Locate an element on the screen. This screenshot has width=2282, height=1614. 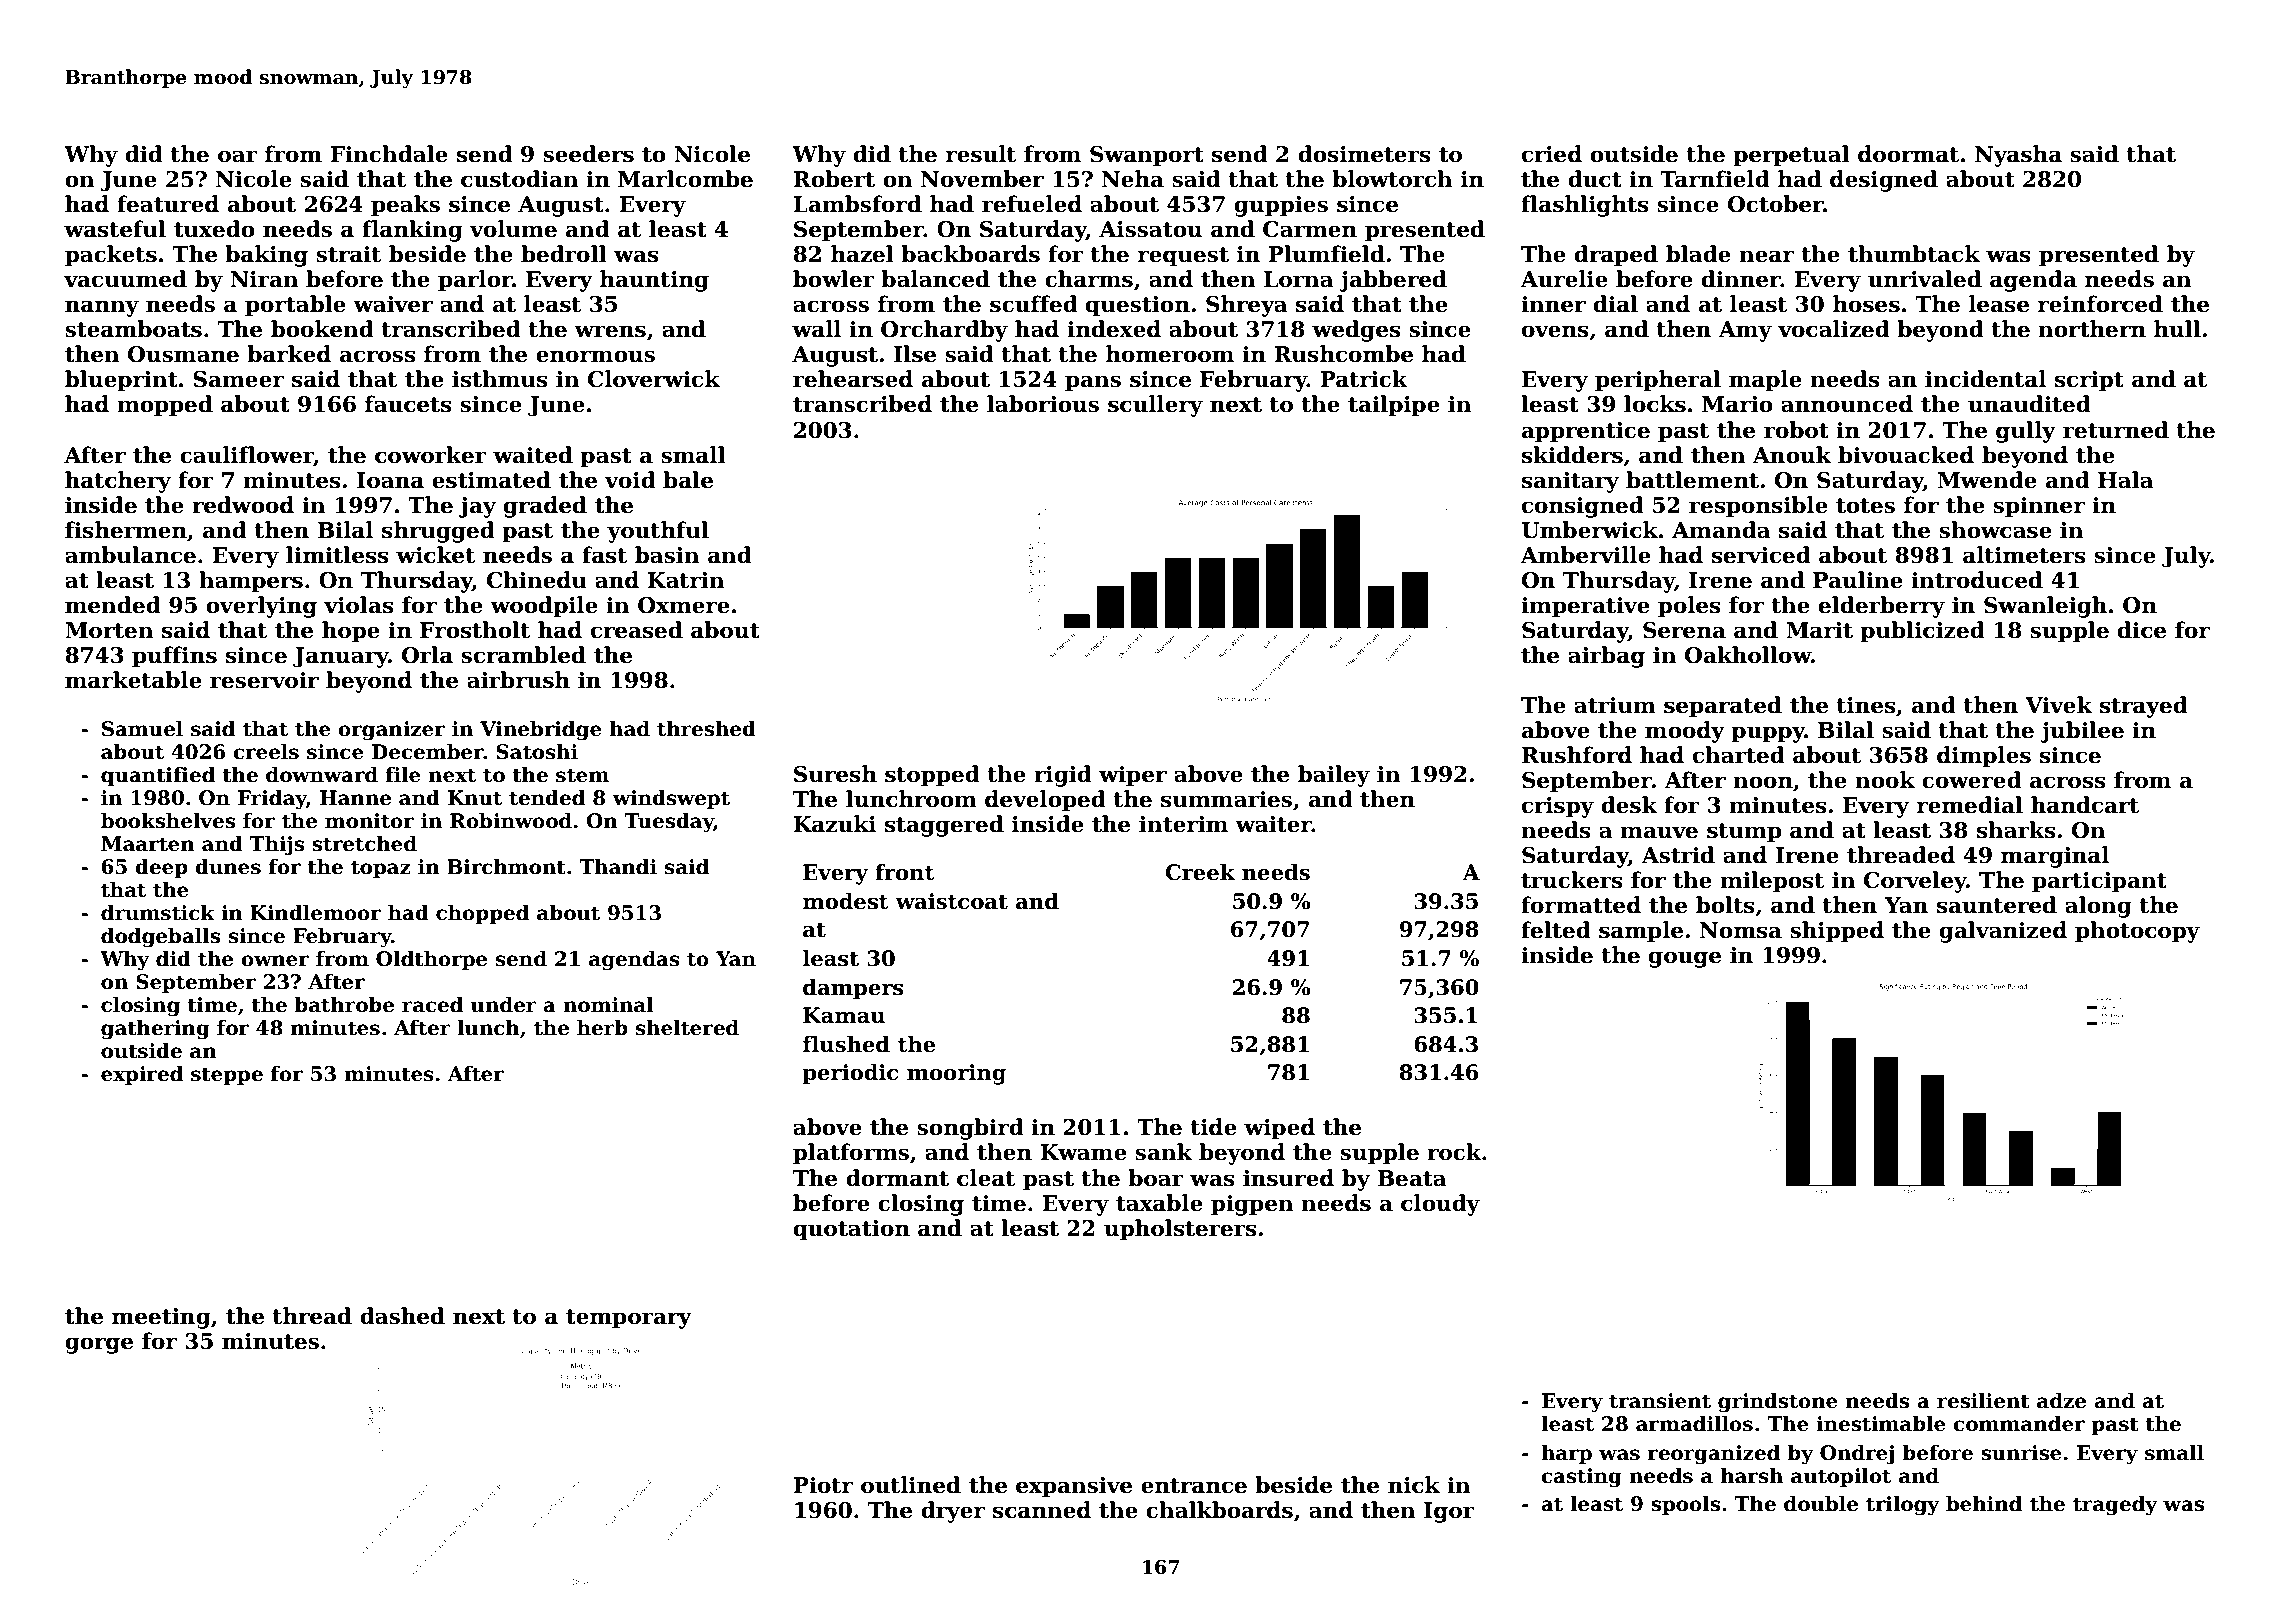
limitless is located at coordinates (337, 555).
